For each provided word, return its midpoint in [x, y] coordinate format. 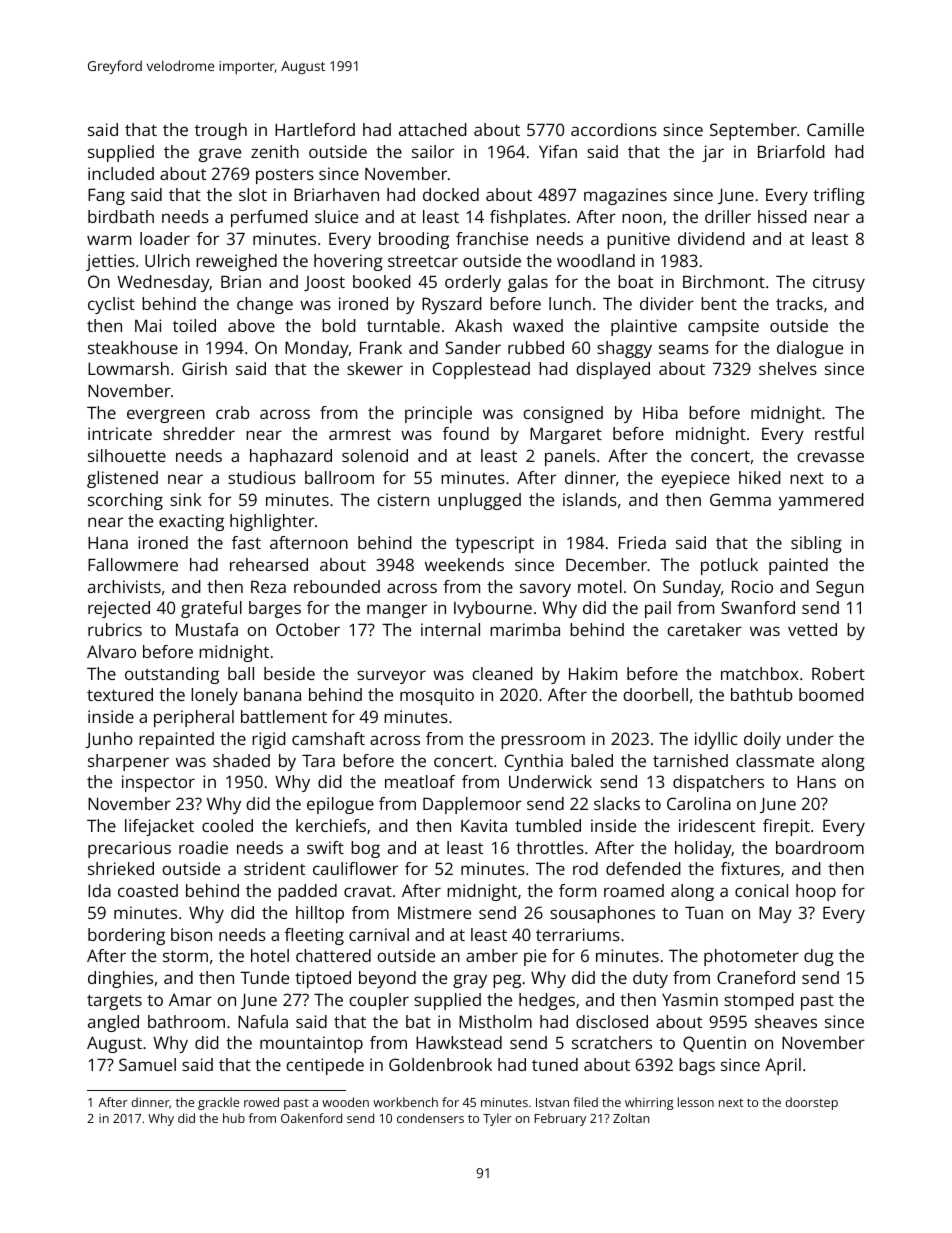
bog [365, 849]
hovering [348, 262]
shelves [788, 368]
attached [433, 129]
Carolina [699, 803]
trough [221, 131]
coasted [148, 890]
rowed [261, 1102]
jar [713, 153]
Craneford [756, 977]
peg [507, 981]
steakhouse [133, 347]
